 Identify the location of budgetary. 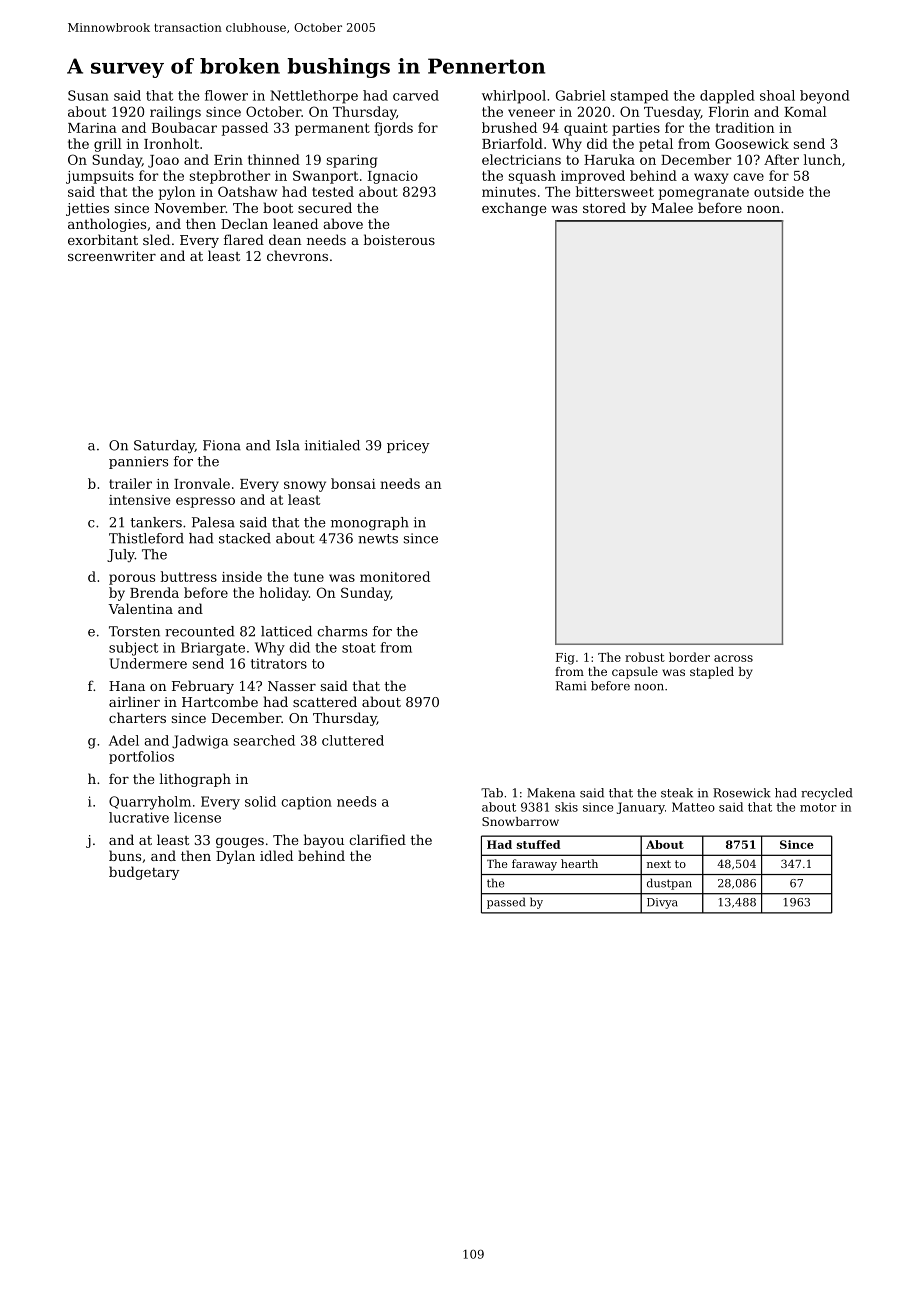
(144, 873).
